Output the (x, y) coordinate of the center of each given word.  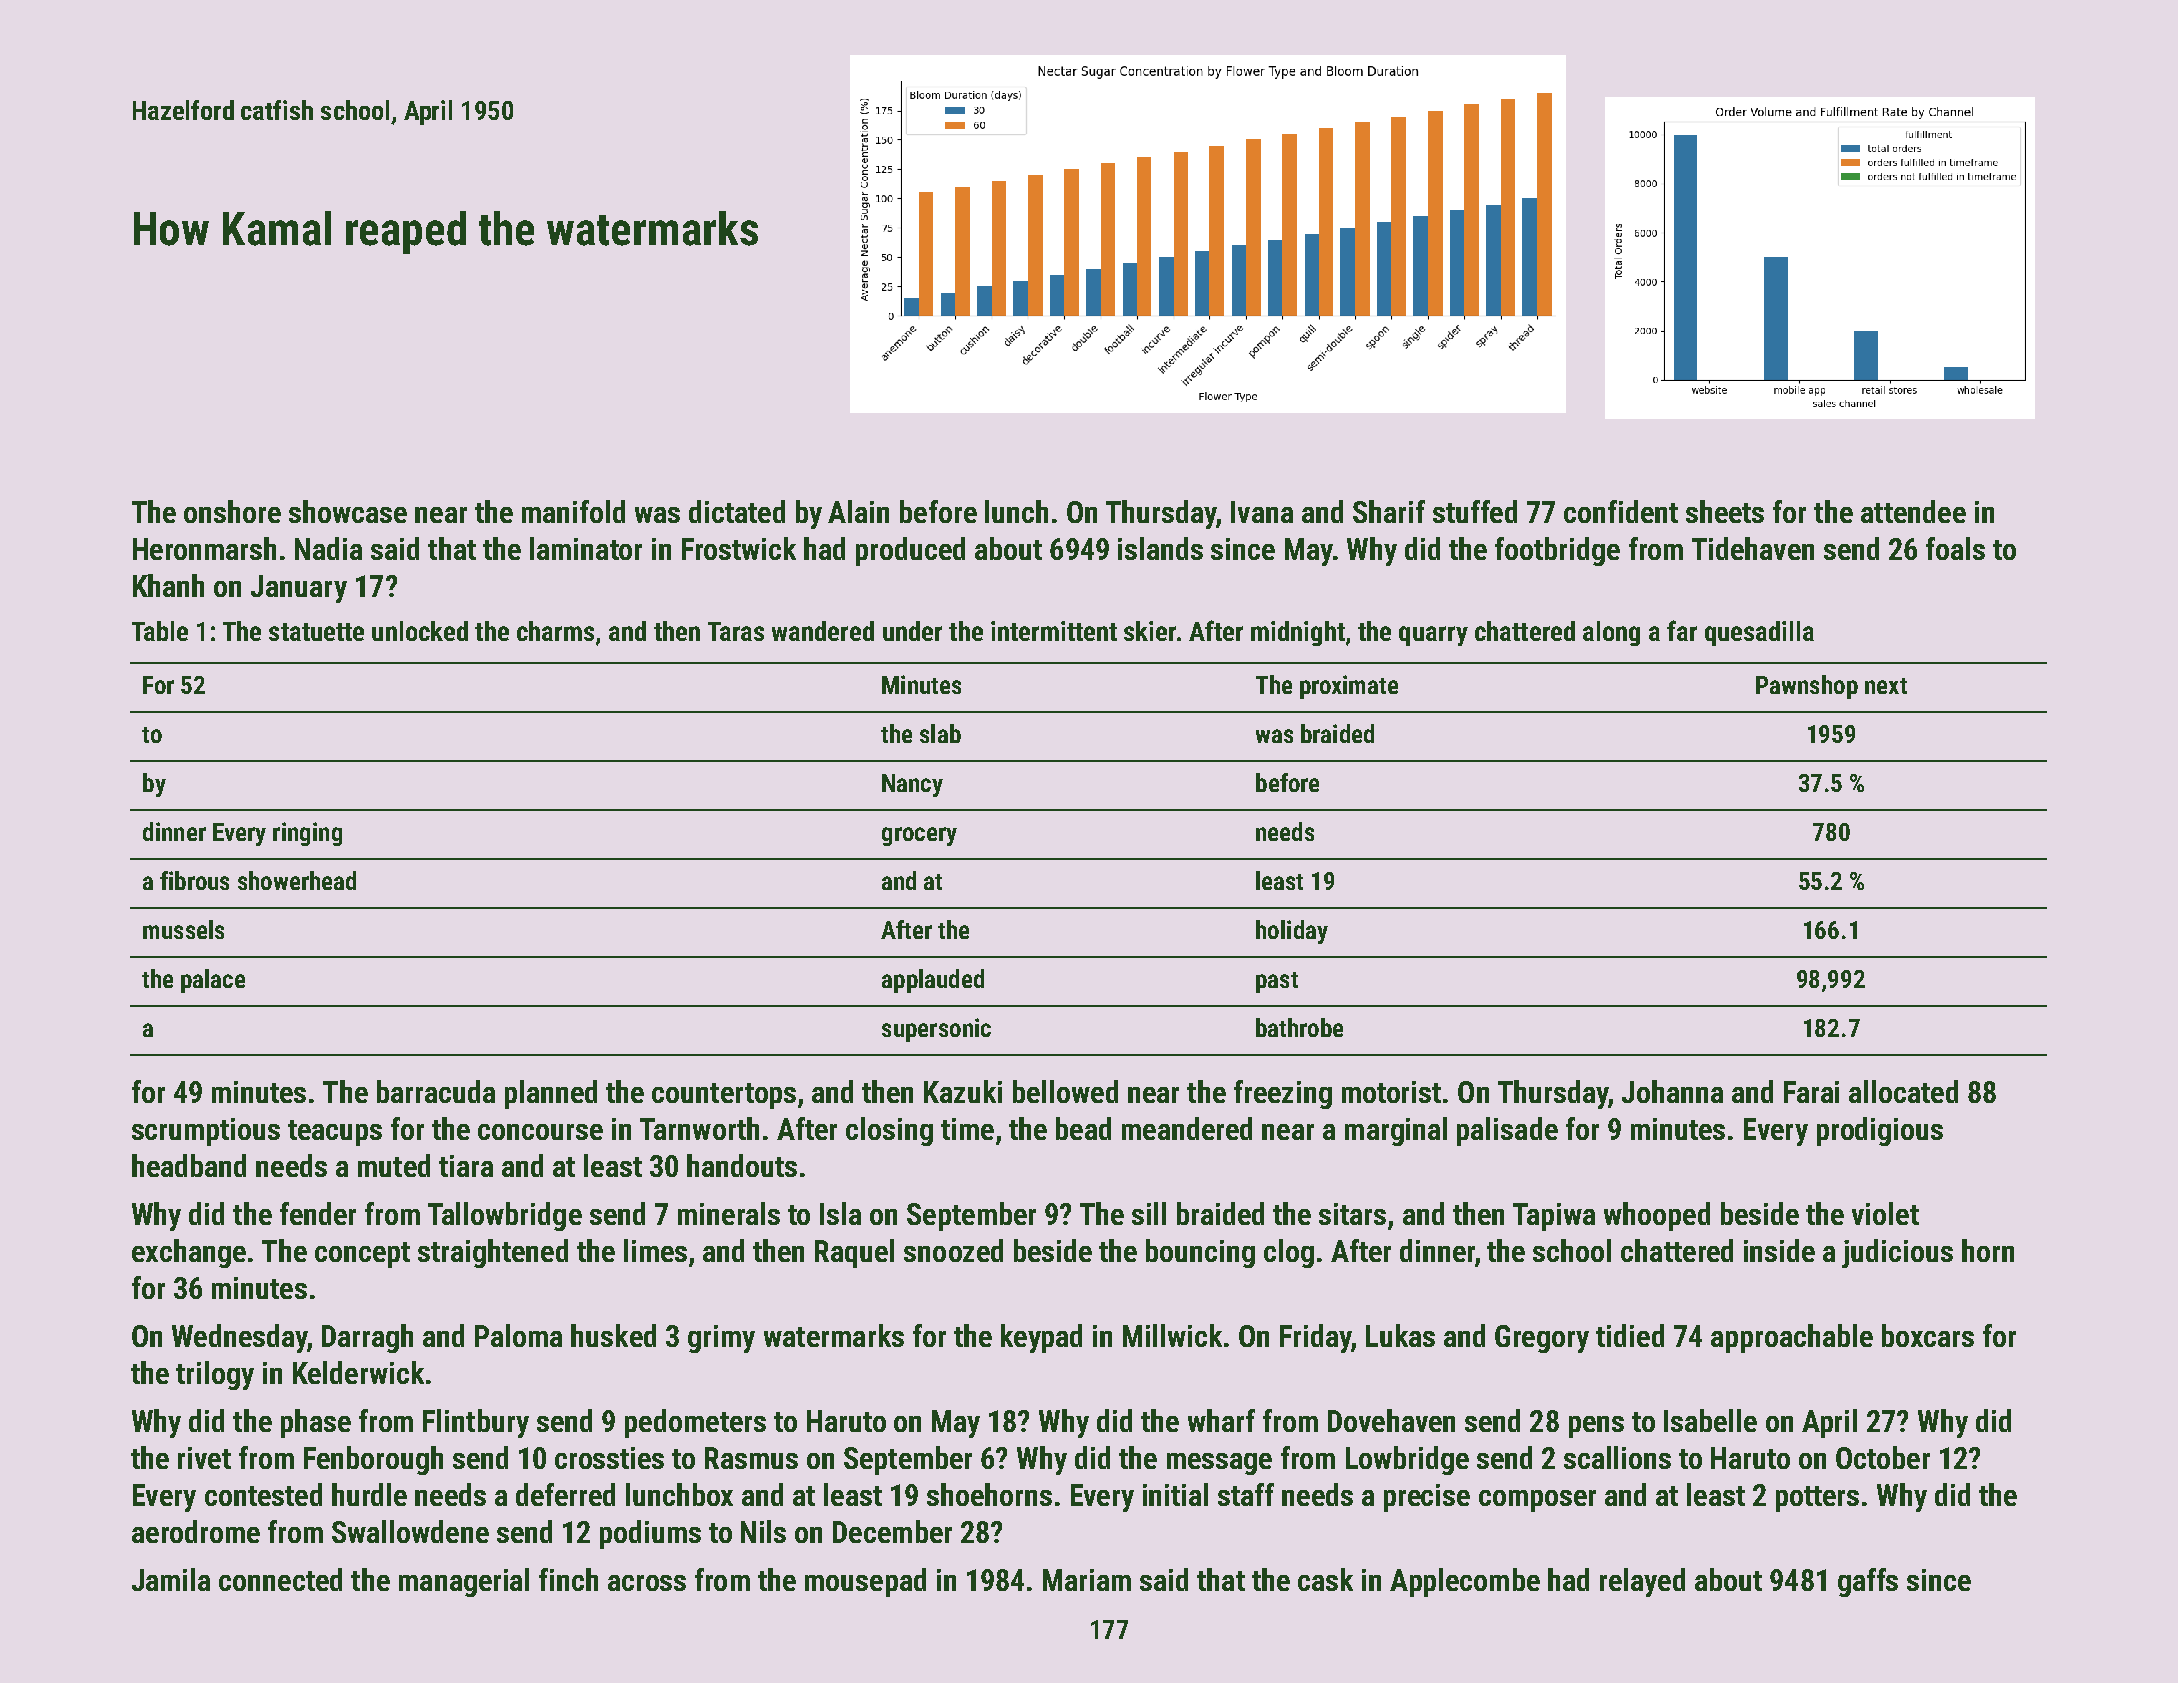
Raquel (854, 1253)
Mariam (1087, 1580)
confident (1621, 511)
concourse (540, 1132)
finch (568, 1579)
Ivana (1262, 512)
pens (1596, 1427)
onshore (232, 511)
